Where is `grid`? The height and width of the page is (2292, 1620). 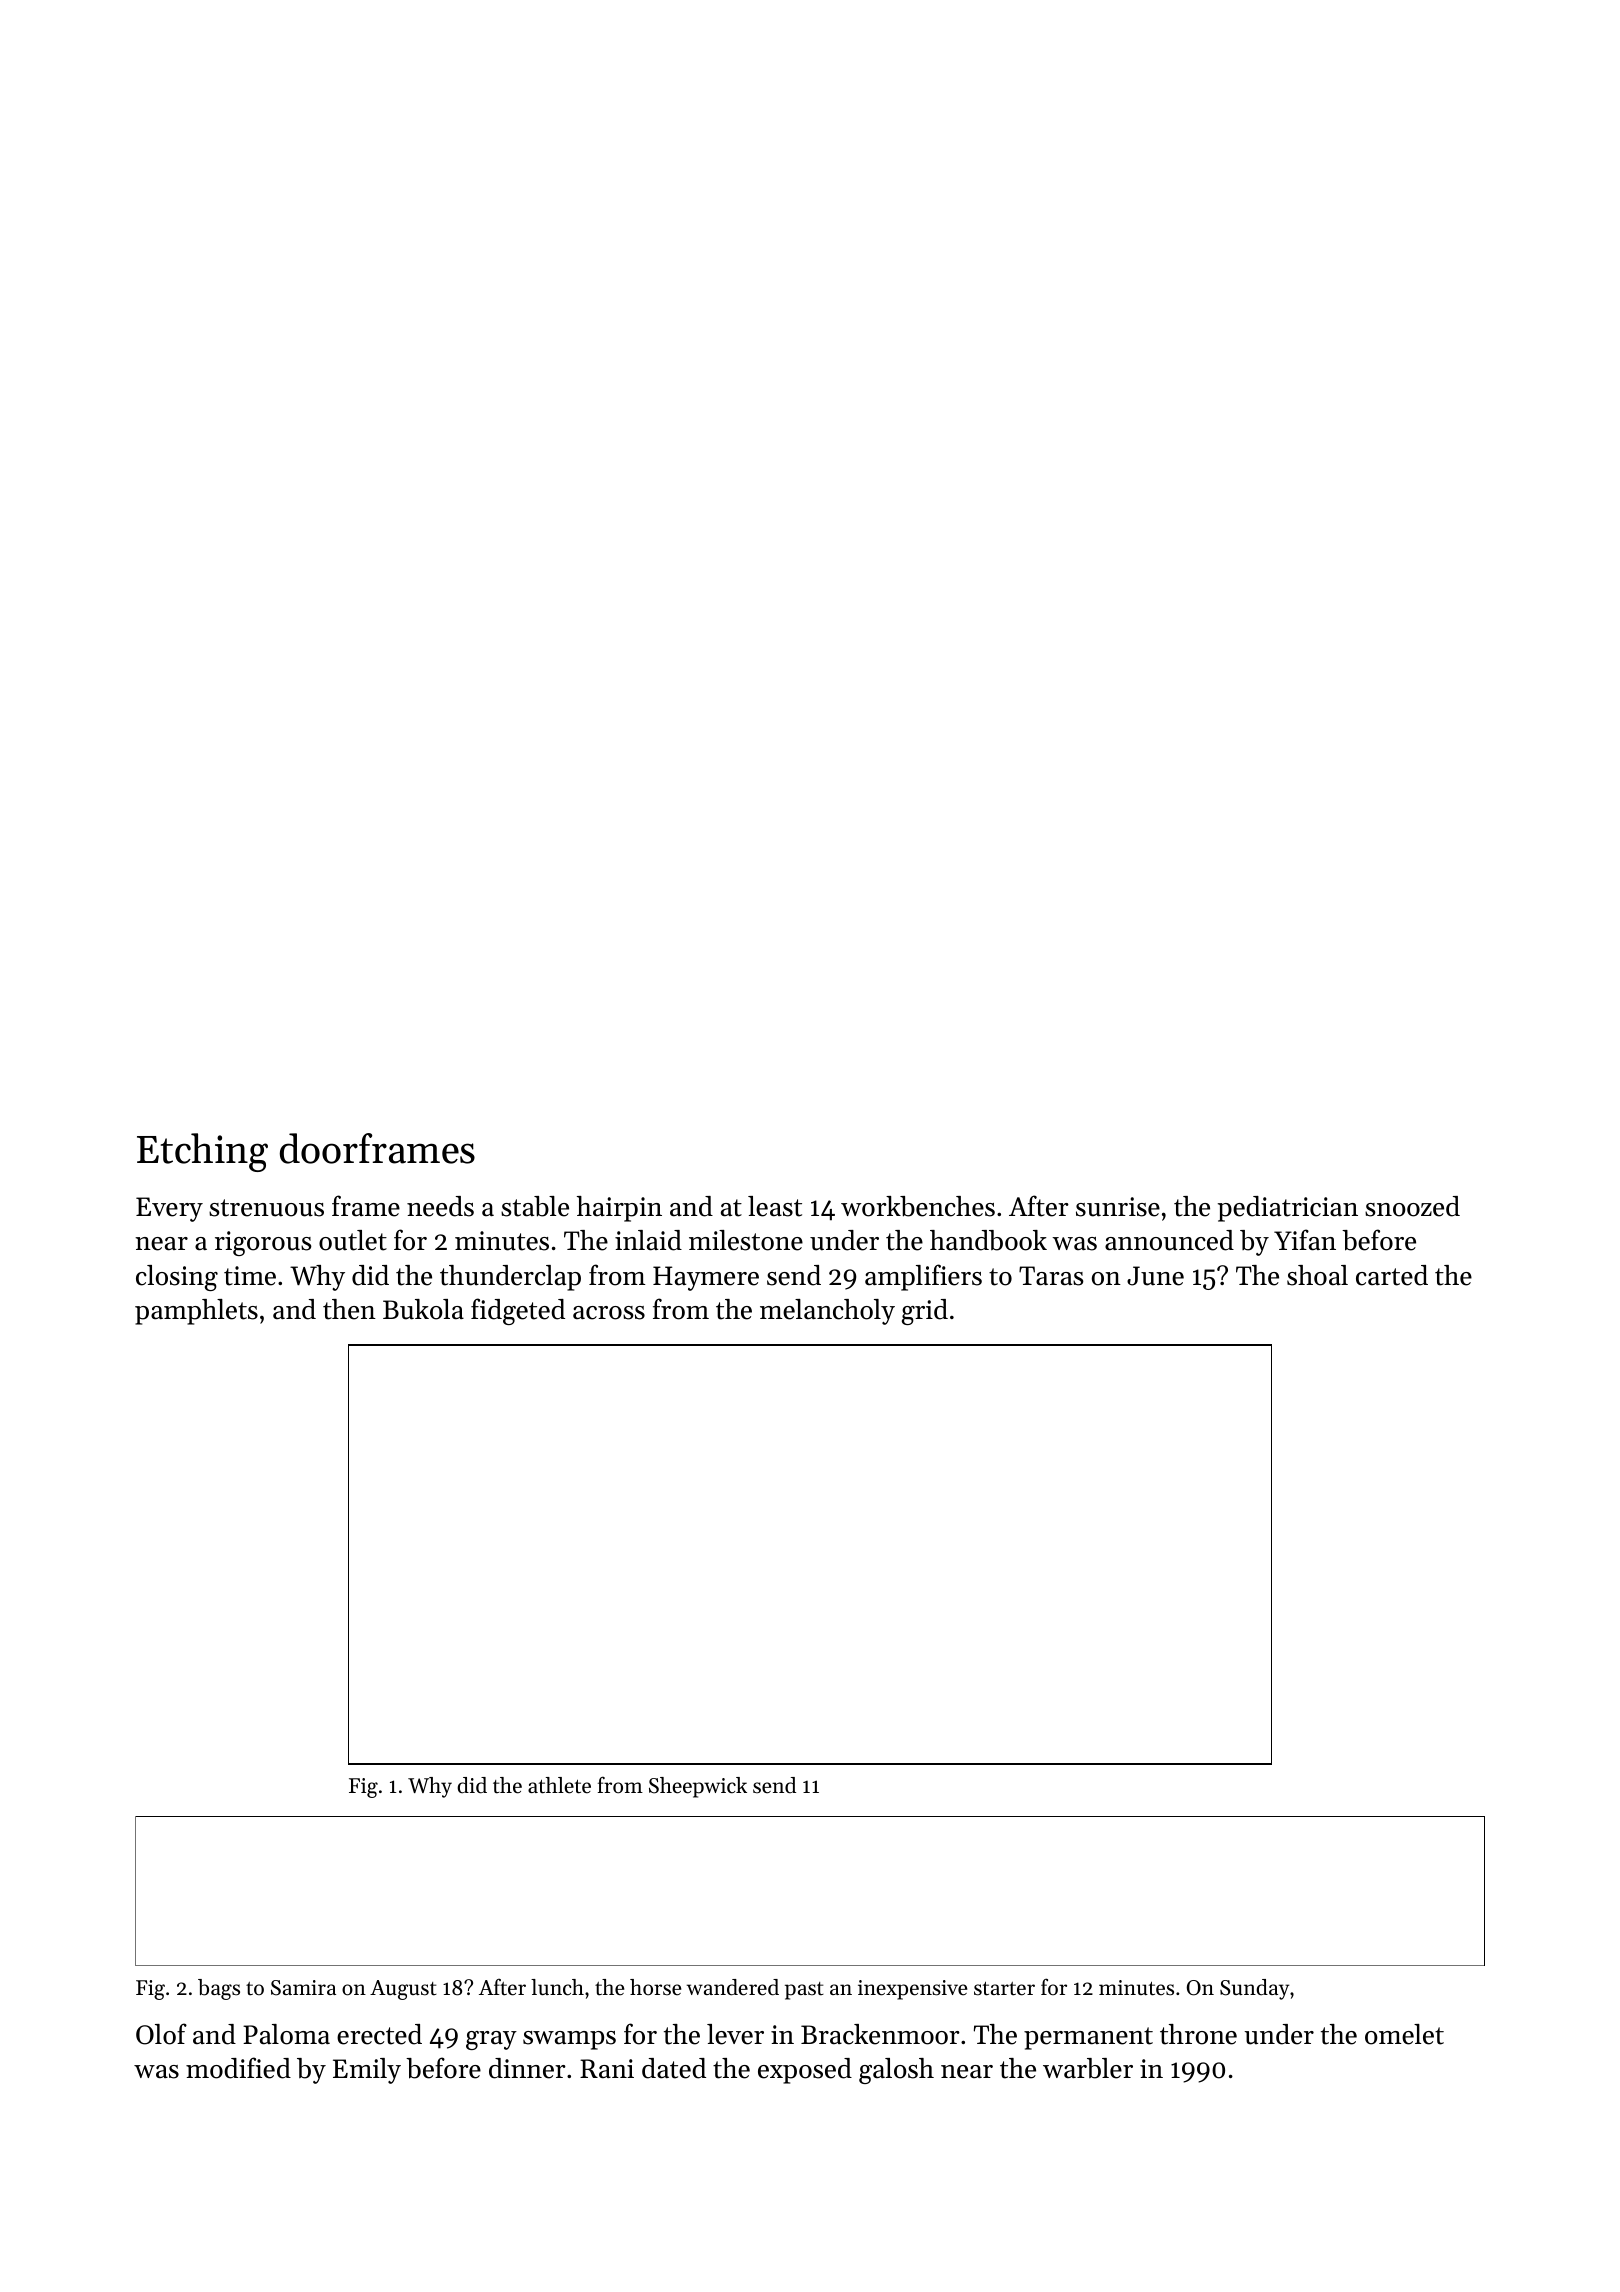
grid is located at coordinates (925, 1312).
